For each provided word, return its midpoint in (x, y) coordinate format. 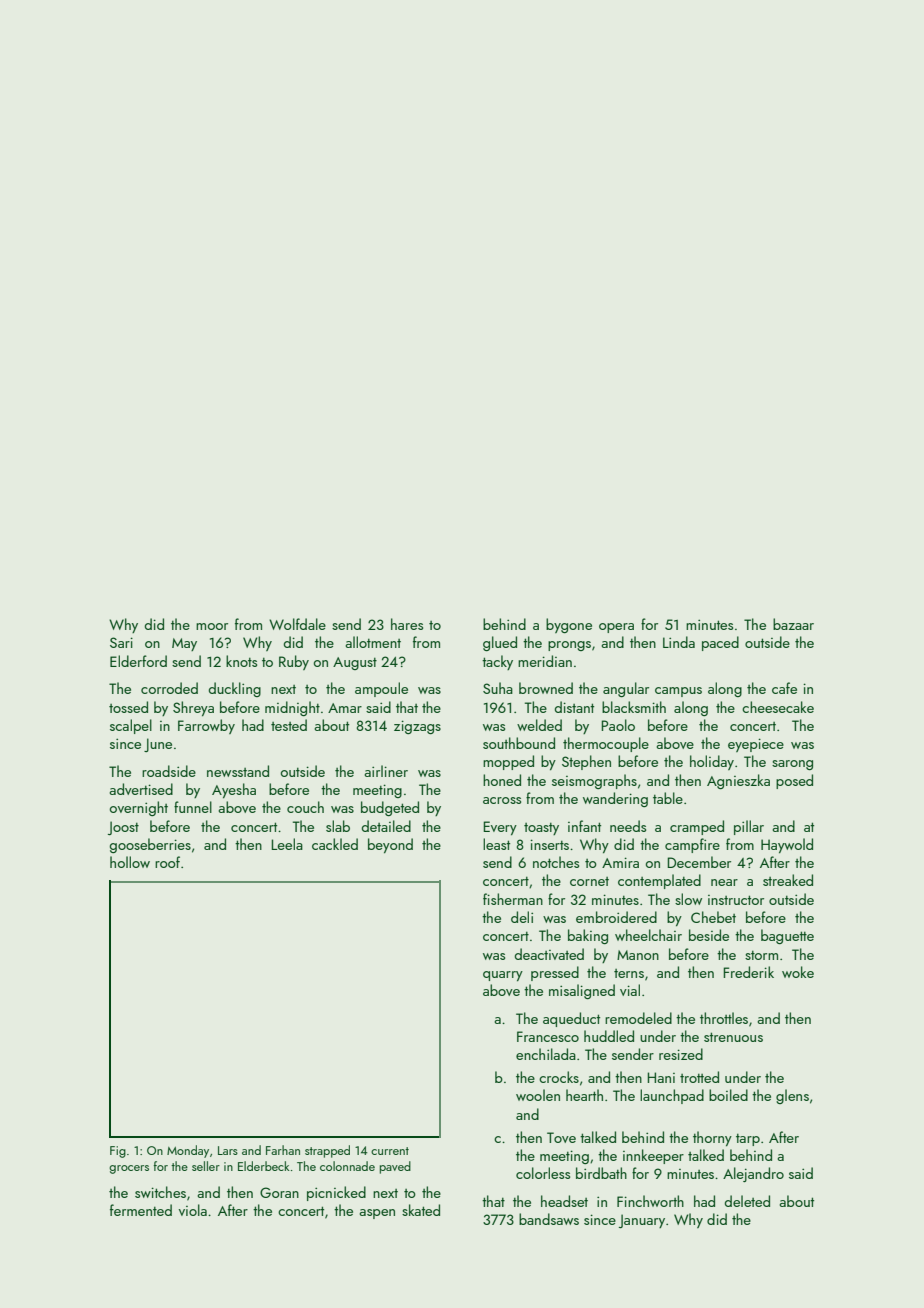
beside (709, 935)
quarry (503, 976)
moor (212, 626)
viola (193, 1210)
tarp (748, 1140)
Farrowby (206, 726)
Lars (228, 1150)
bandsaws (549, 1219)
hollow (130, 862)
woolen (538, 1095)
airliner (386, 771)
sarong (792, 765)
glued (500, 643)
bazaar (793, 624)
